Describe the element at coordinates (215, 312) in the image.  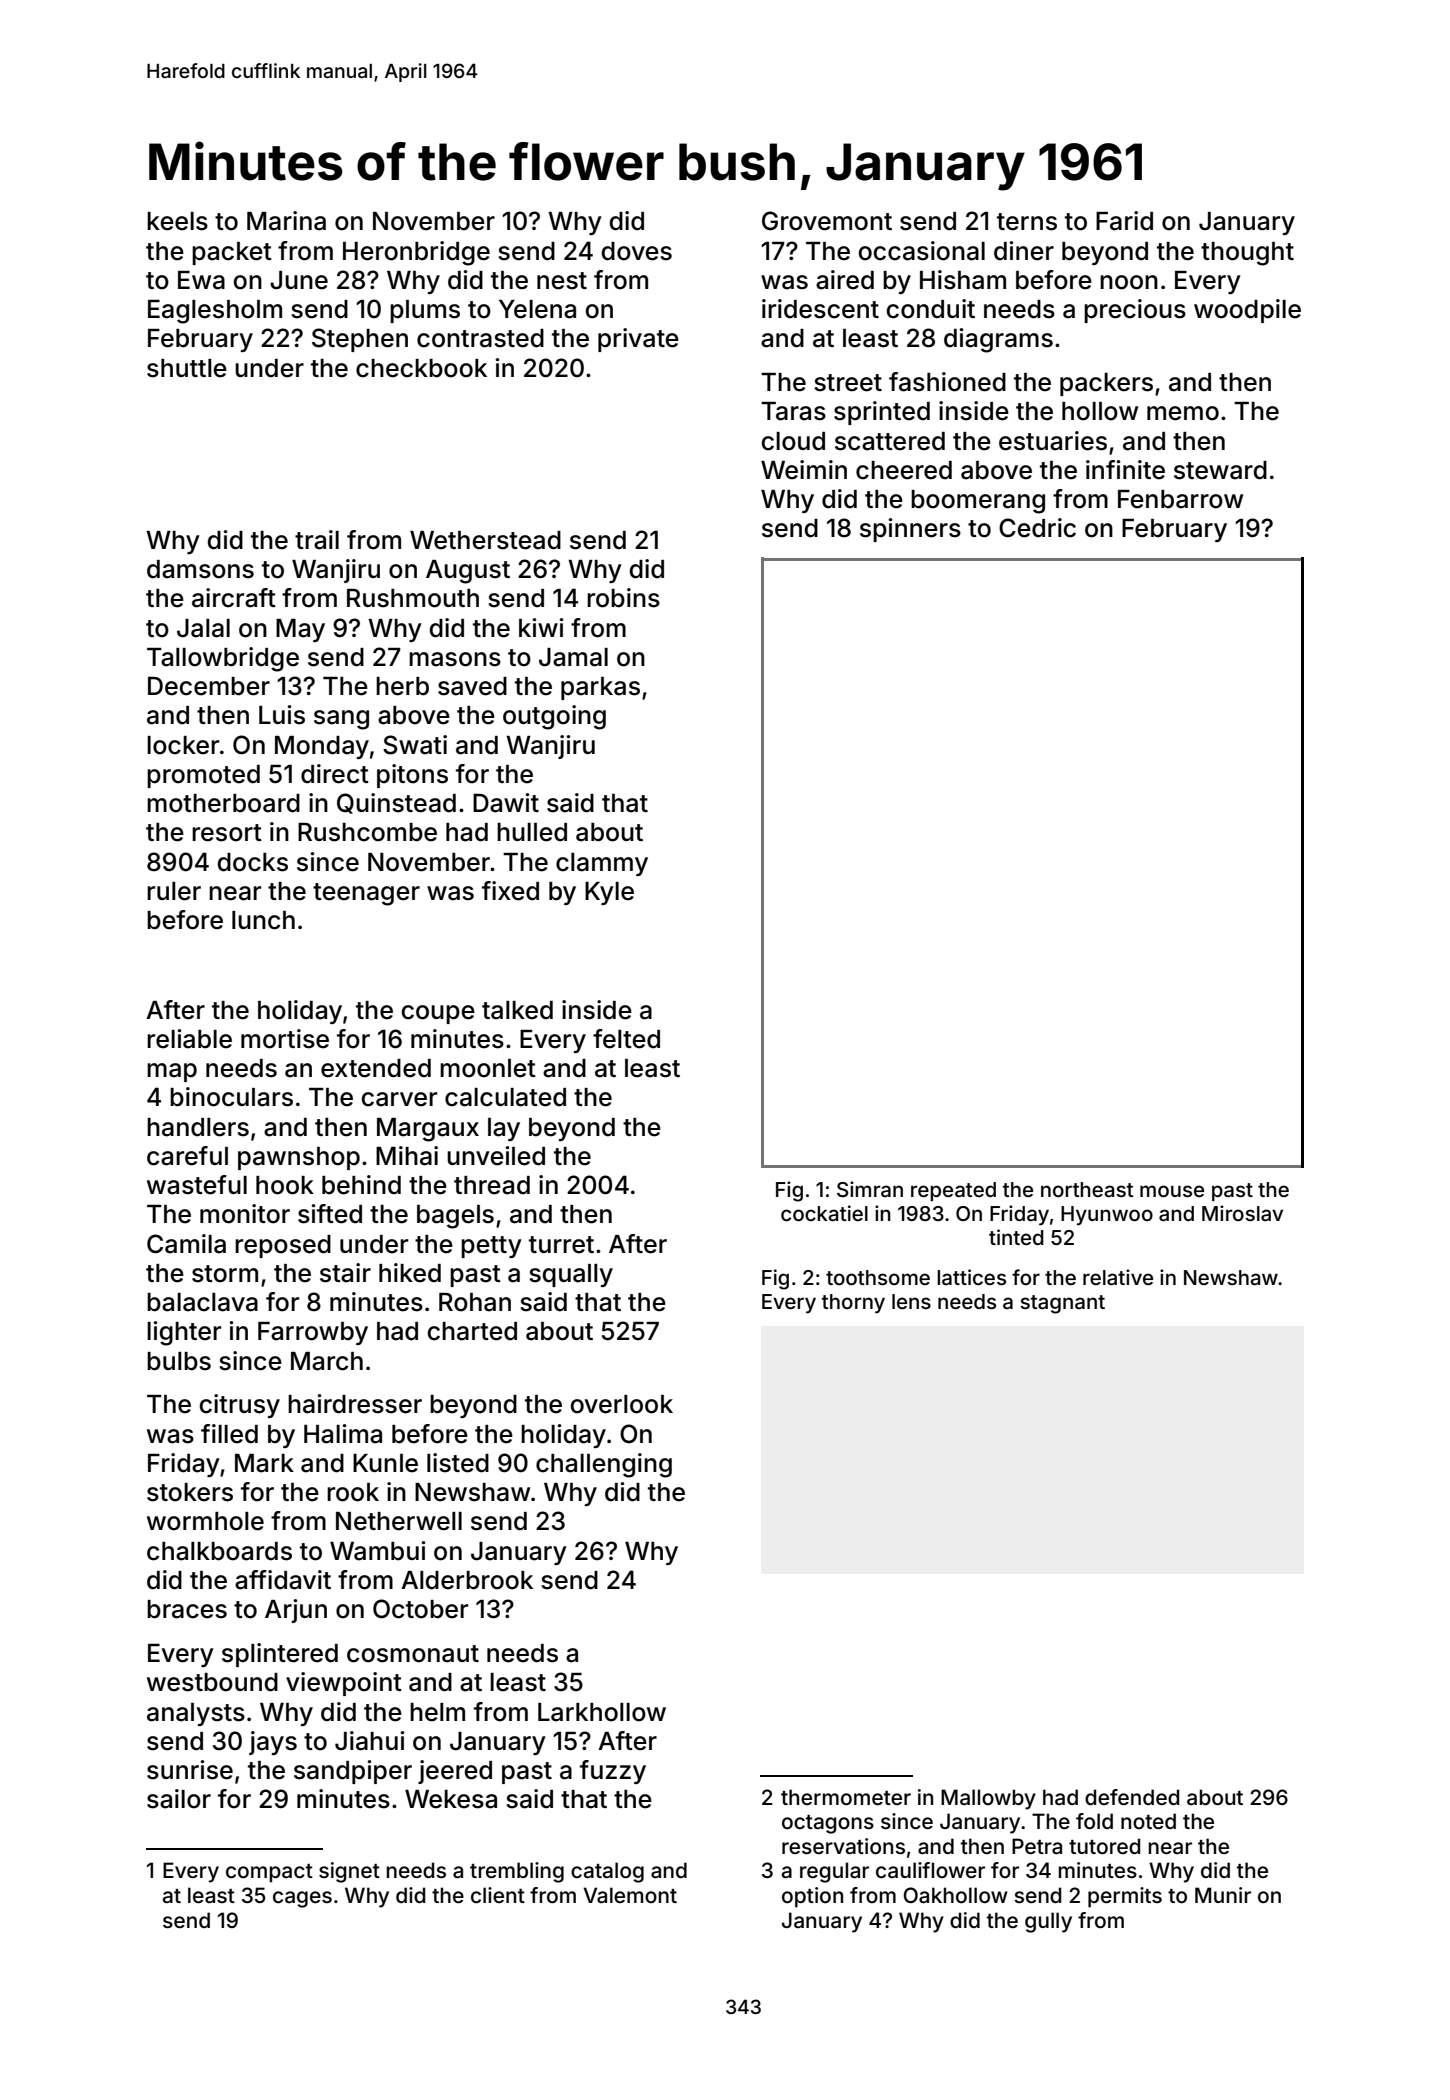
I see `Eaglesholm` at that location.
